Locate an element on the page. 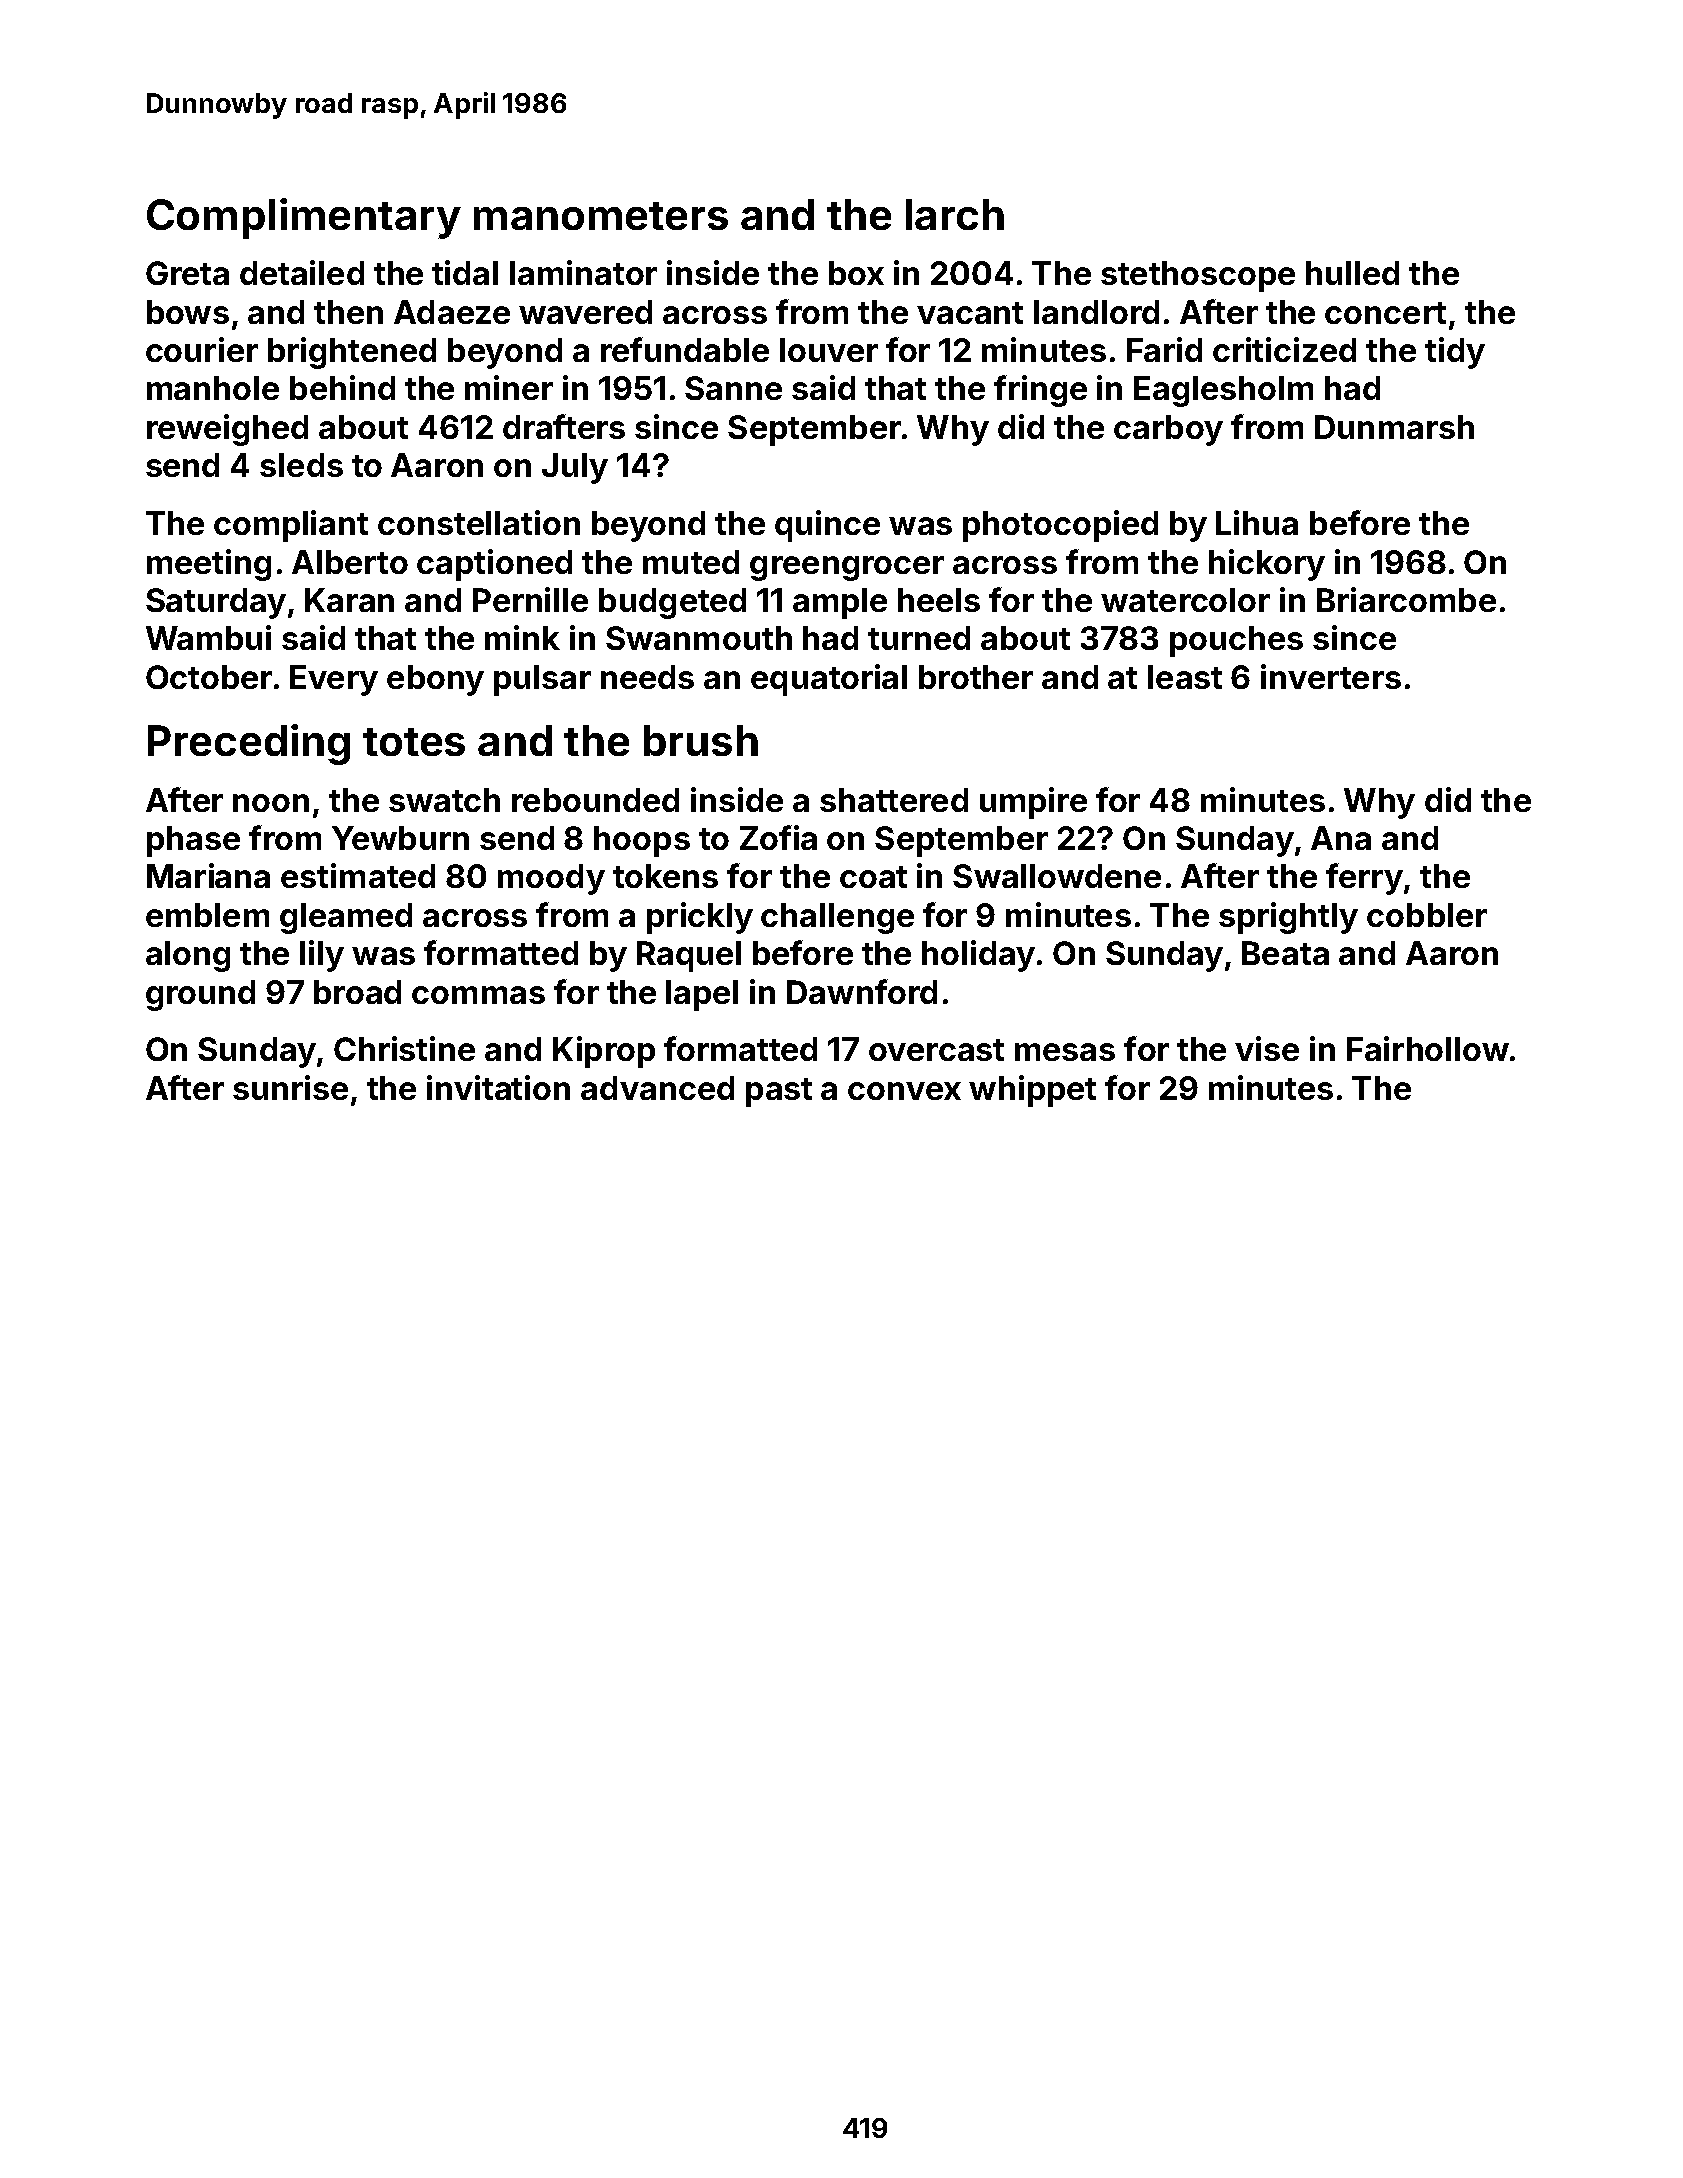 The height and width of the document is (2178, 1683). Swanmouth is located at coordinates (699, 638).
